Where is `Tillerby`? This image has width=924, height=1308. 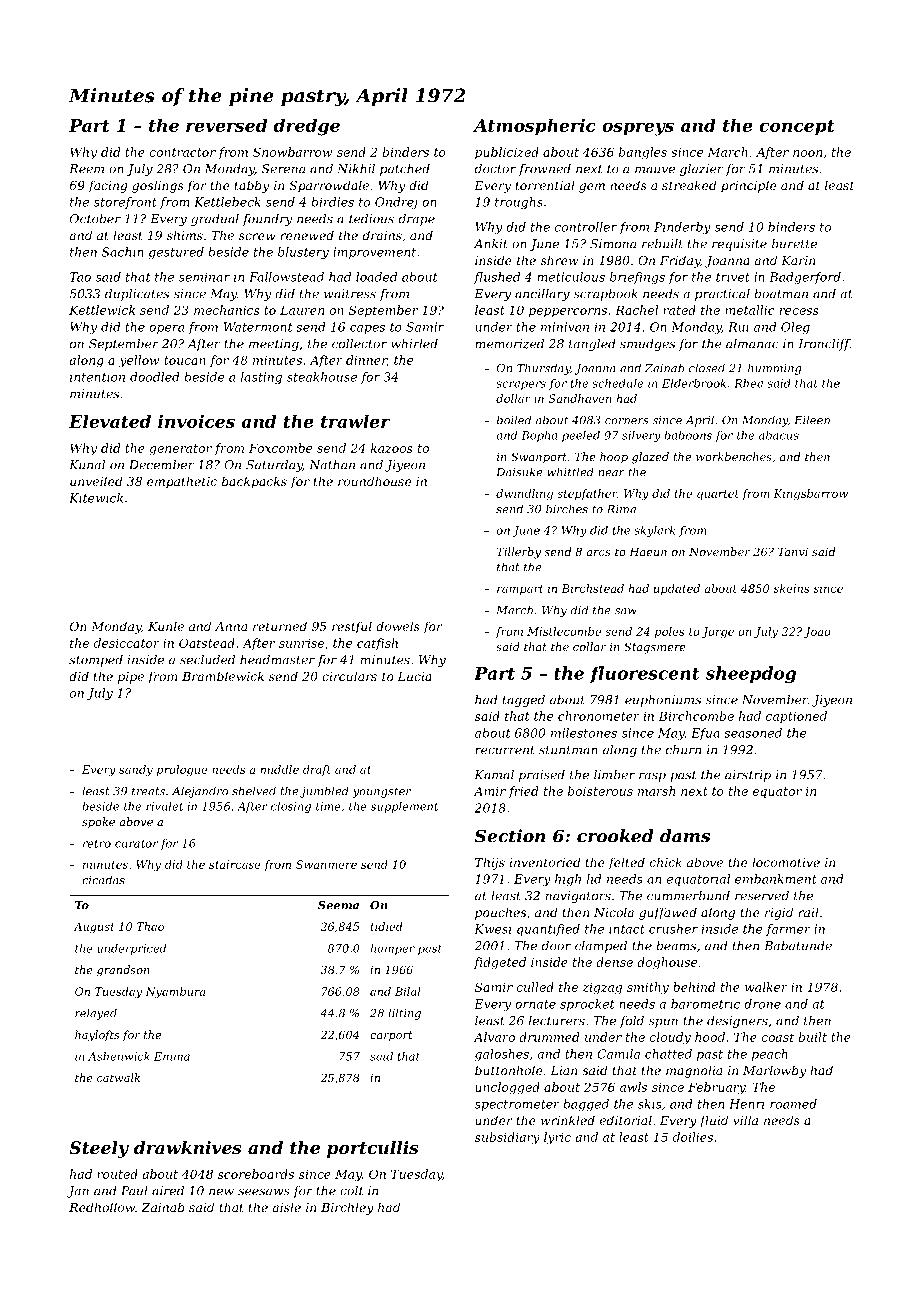
Tillerby is located at coordinates (519, 553).
